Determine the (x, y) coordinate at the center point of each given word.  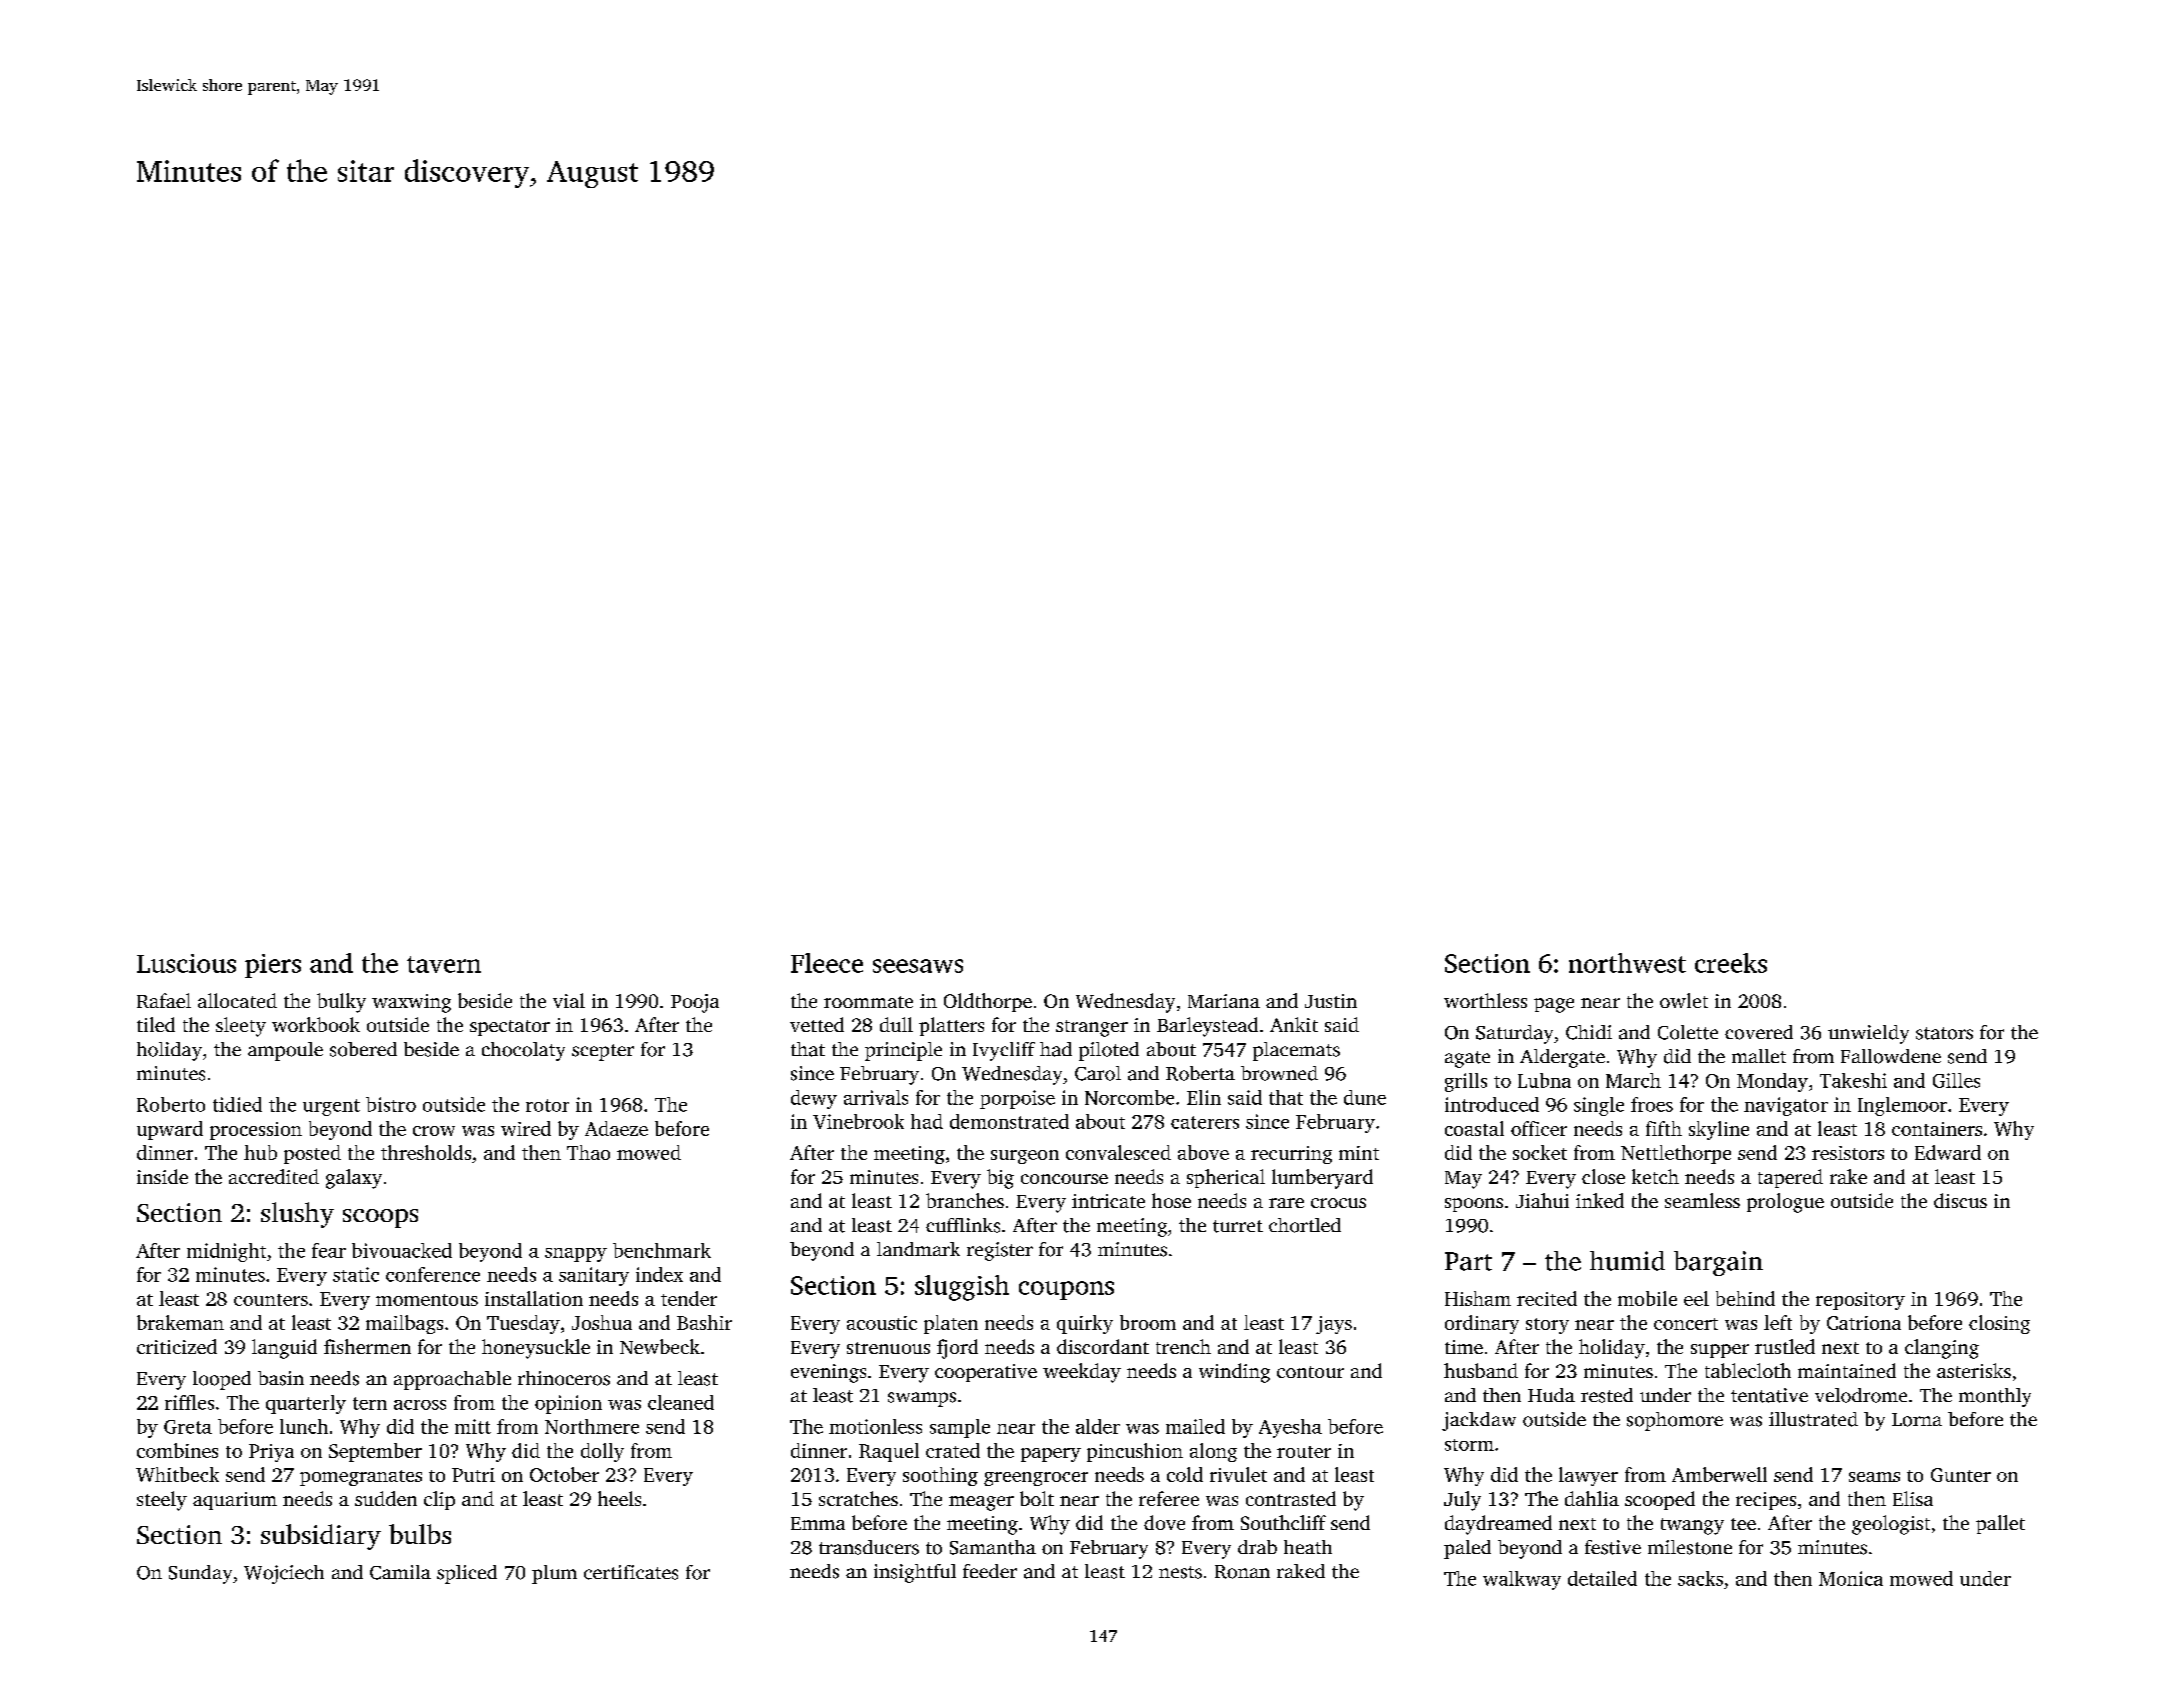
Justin (1331, 1001)
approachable (452, 1380)
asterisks (1974, 1370)
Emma (818, 1523)
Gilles (1956, 1080)
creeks (1731, 963)
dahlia (1592, 1498)
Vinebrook (858, 1121)
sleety (241, 1027)
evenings (828, 1373)
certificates (631, 1572)
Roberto (171, 1104)
